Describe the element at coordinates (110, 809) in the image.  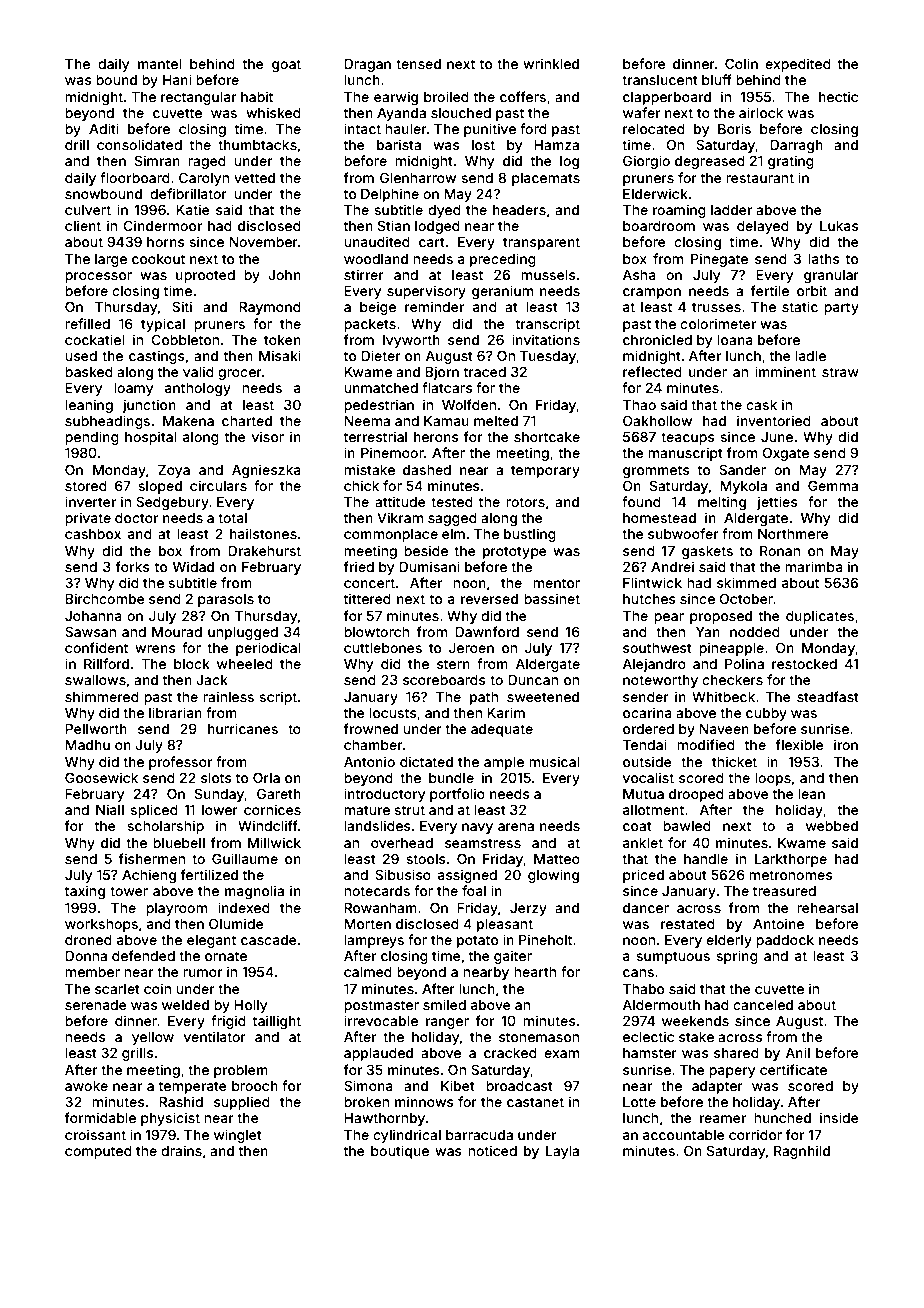
I see `Niall` at that location.
